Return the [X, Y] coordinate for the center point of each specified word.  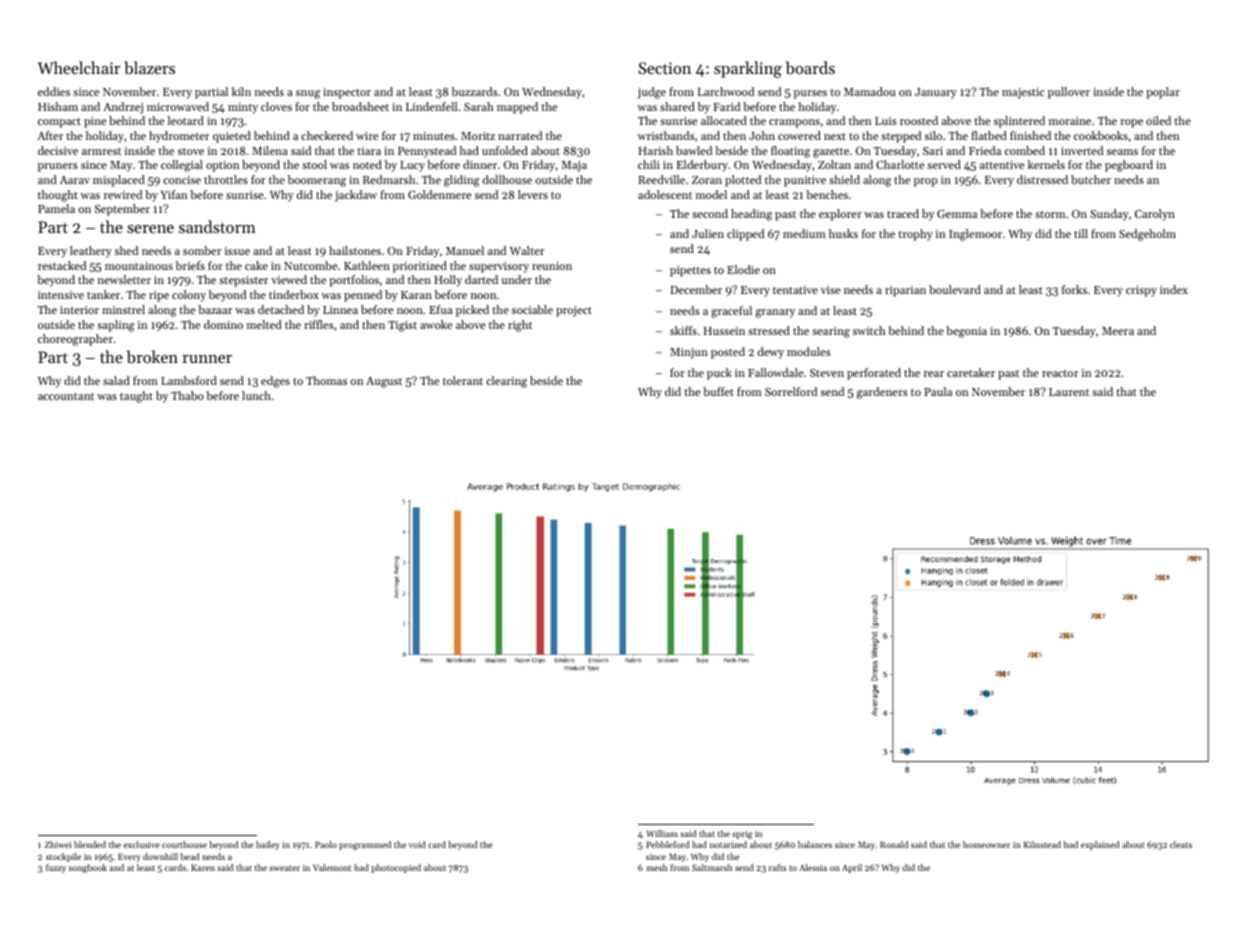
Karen [203, 867]
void [417, 844]
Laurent [1069, 392]
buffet [718, 391]
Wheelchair [79, 67]
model [711, 194]
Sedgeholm [1147, 235]
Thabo [187, 395]
